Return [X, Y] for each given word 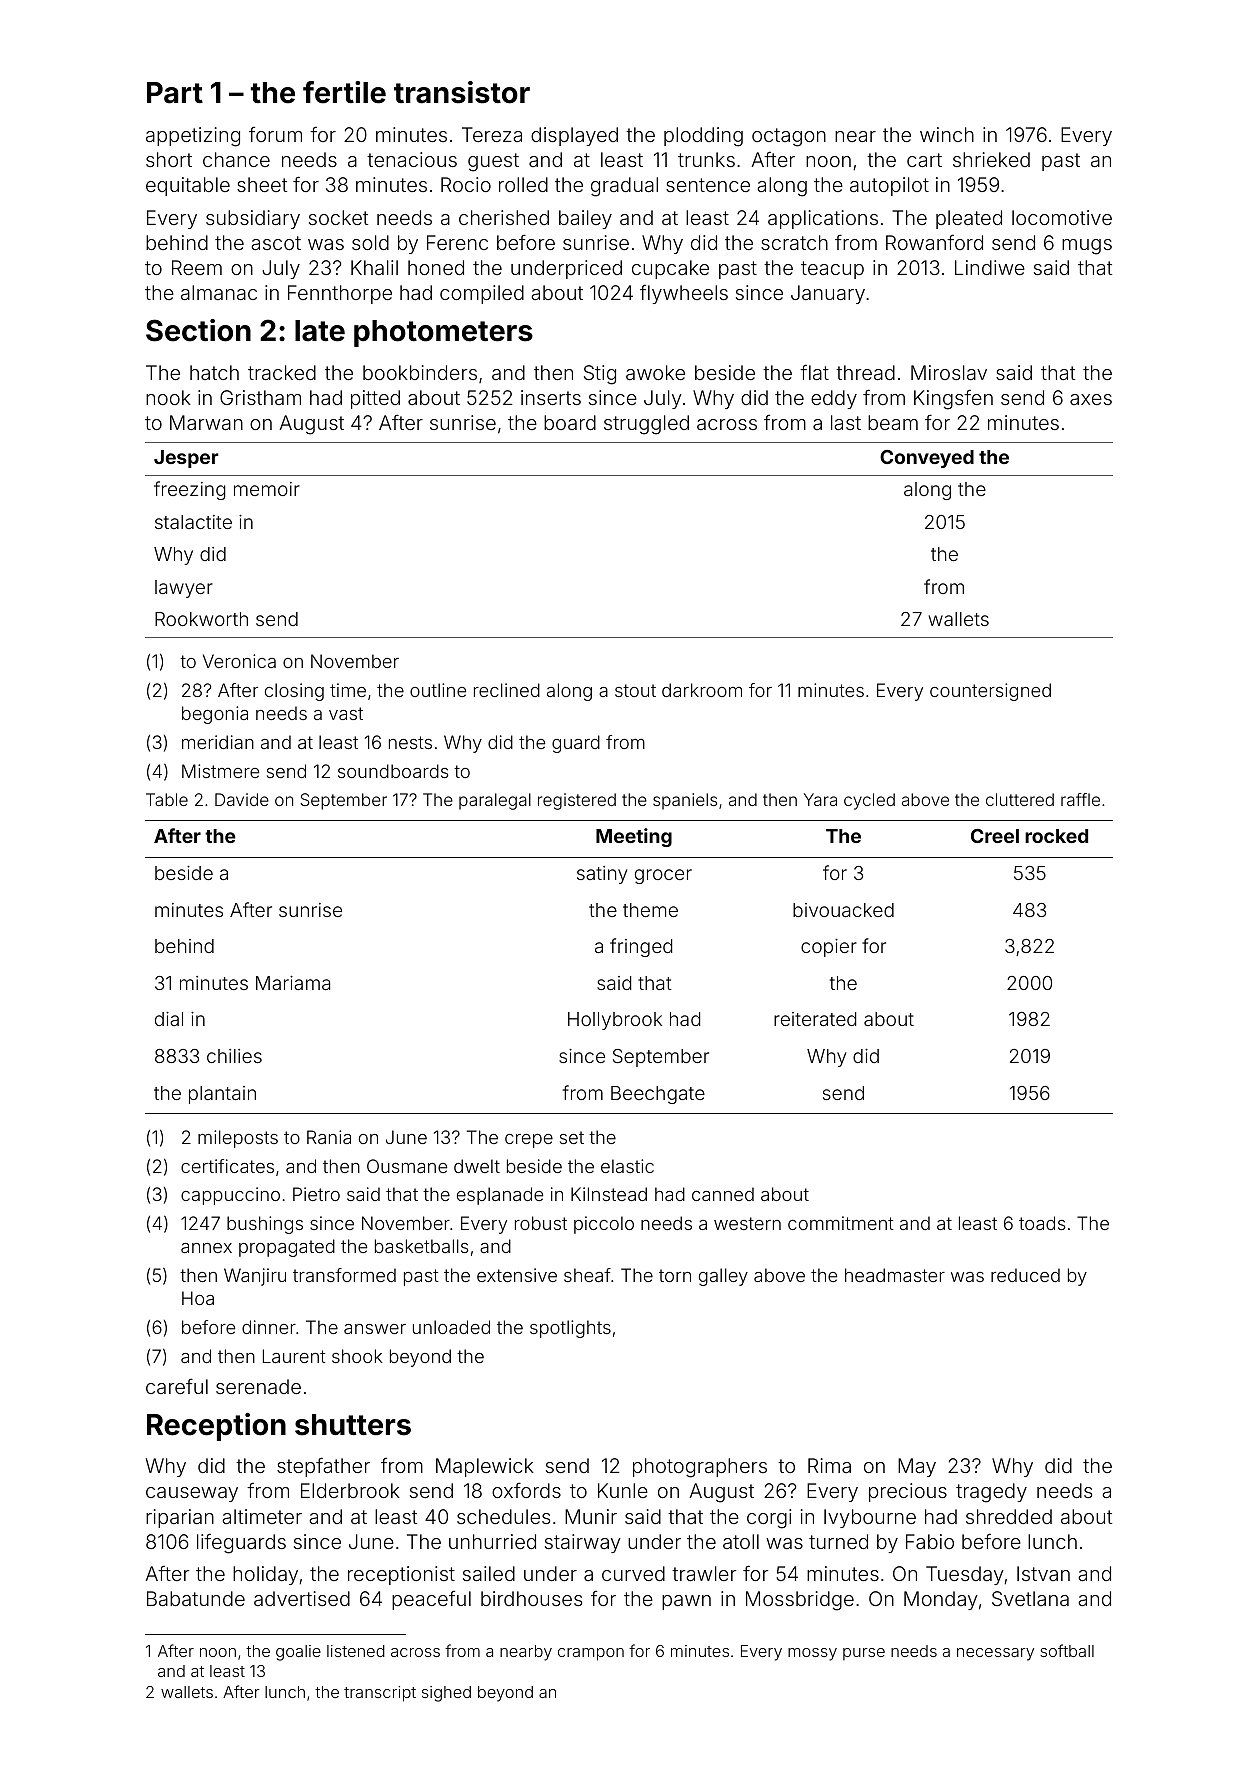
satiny [602, 875]
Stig [600, 375]
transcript [380, 1694]
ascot [276, 243]
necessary [995, 1654]
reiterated [815, 1019]
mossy [812, 1654]
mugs [1087, 247]
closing [294, 692]
